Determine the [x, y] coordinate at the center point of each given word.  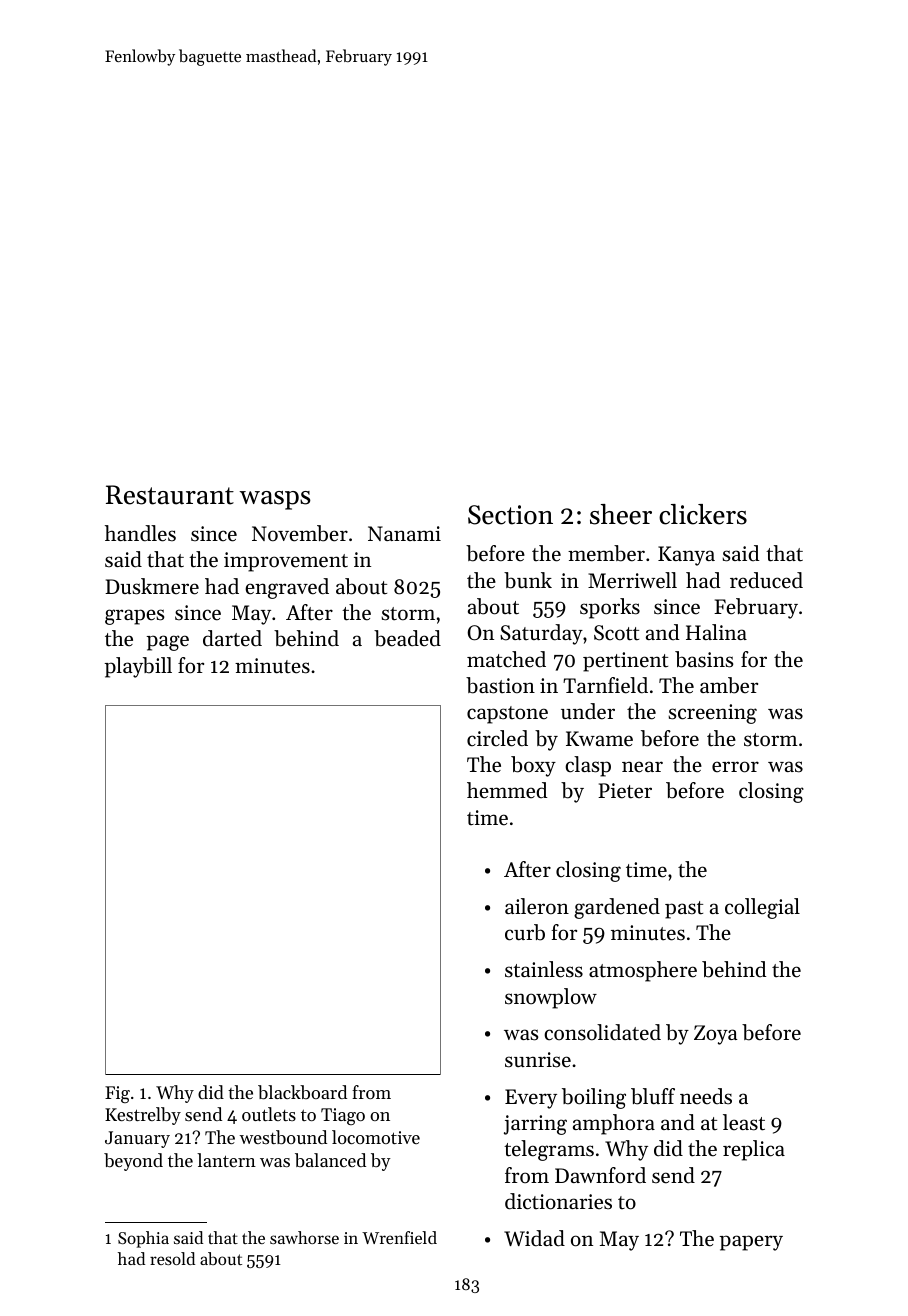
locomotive [376, 1137]
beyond [133, 1162]
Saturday [541, 634]
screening [712, 714]
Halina [716, 632]
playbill [138, 667]
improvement [286, 562]
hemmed [507, 790]
